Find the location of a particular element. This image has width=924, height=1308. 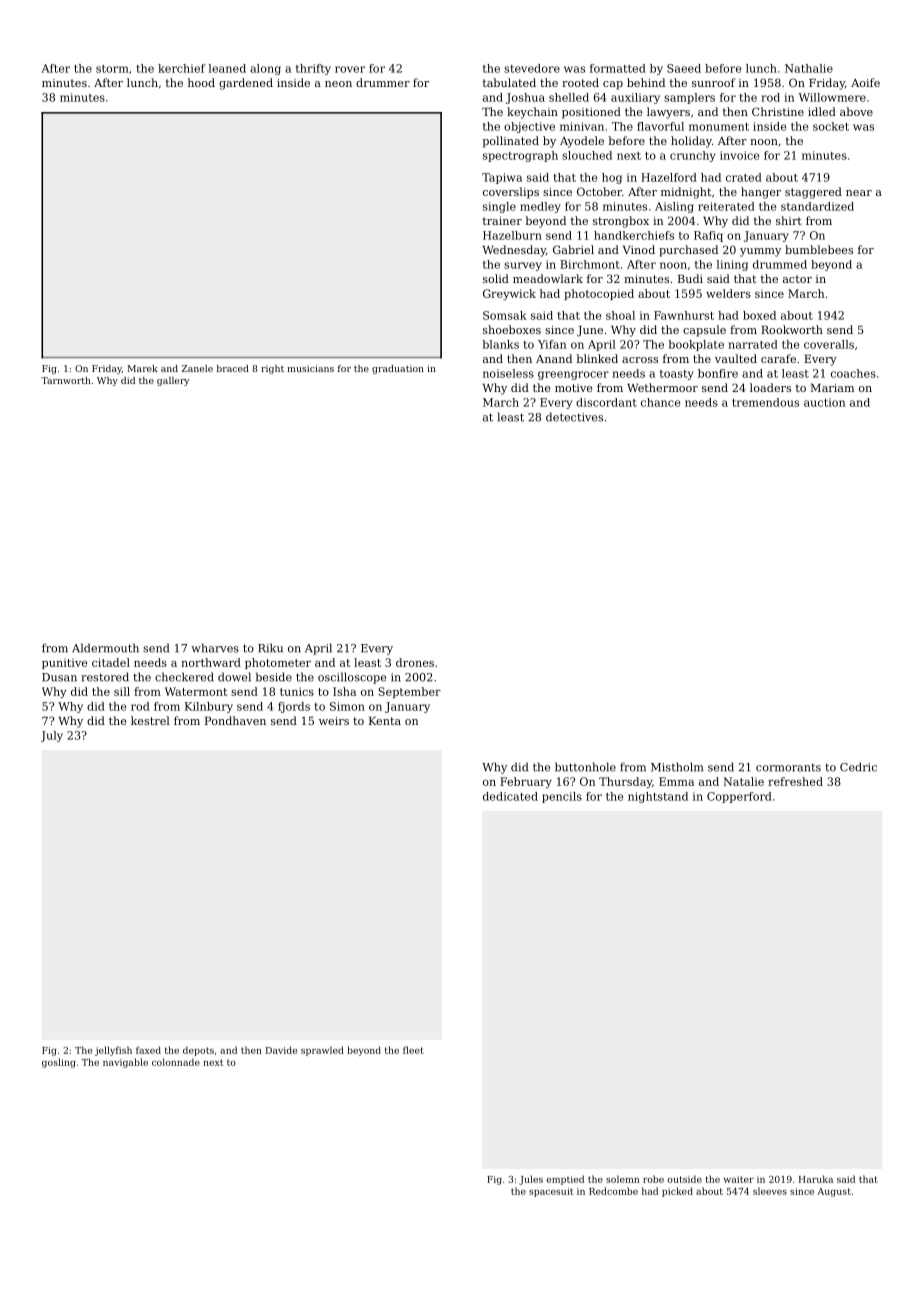

Cedric is located at coordinates (858, 767).
